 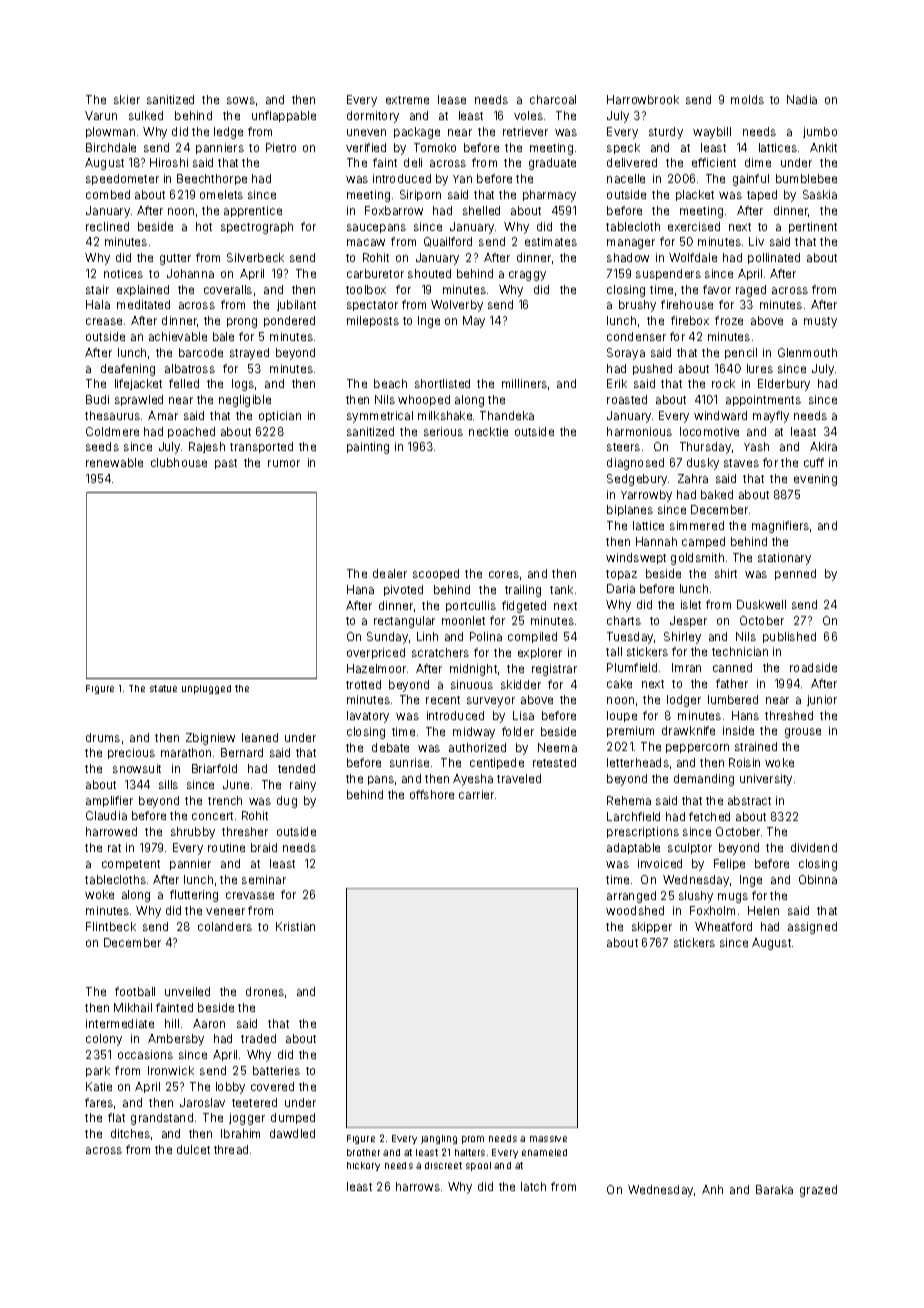 I want to click on Erik, so click(x=617, y=383).
